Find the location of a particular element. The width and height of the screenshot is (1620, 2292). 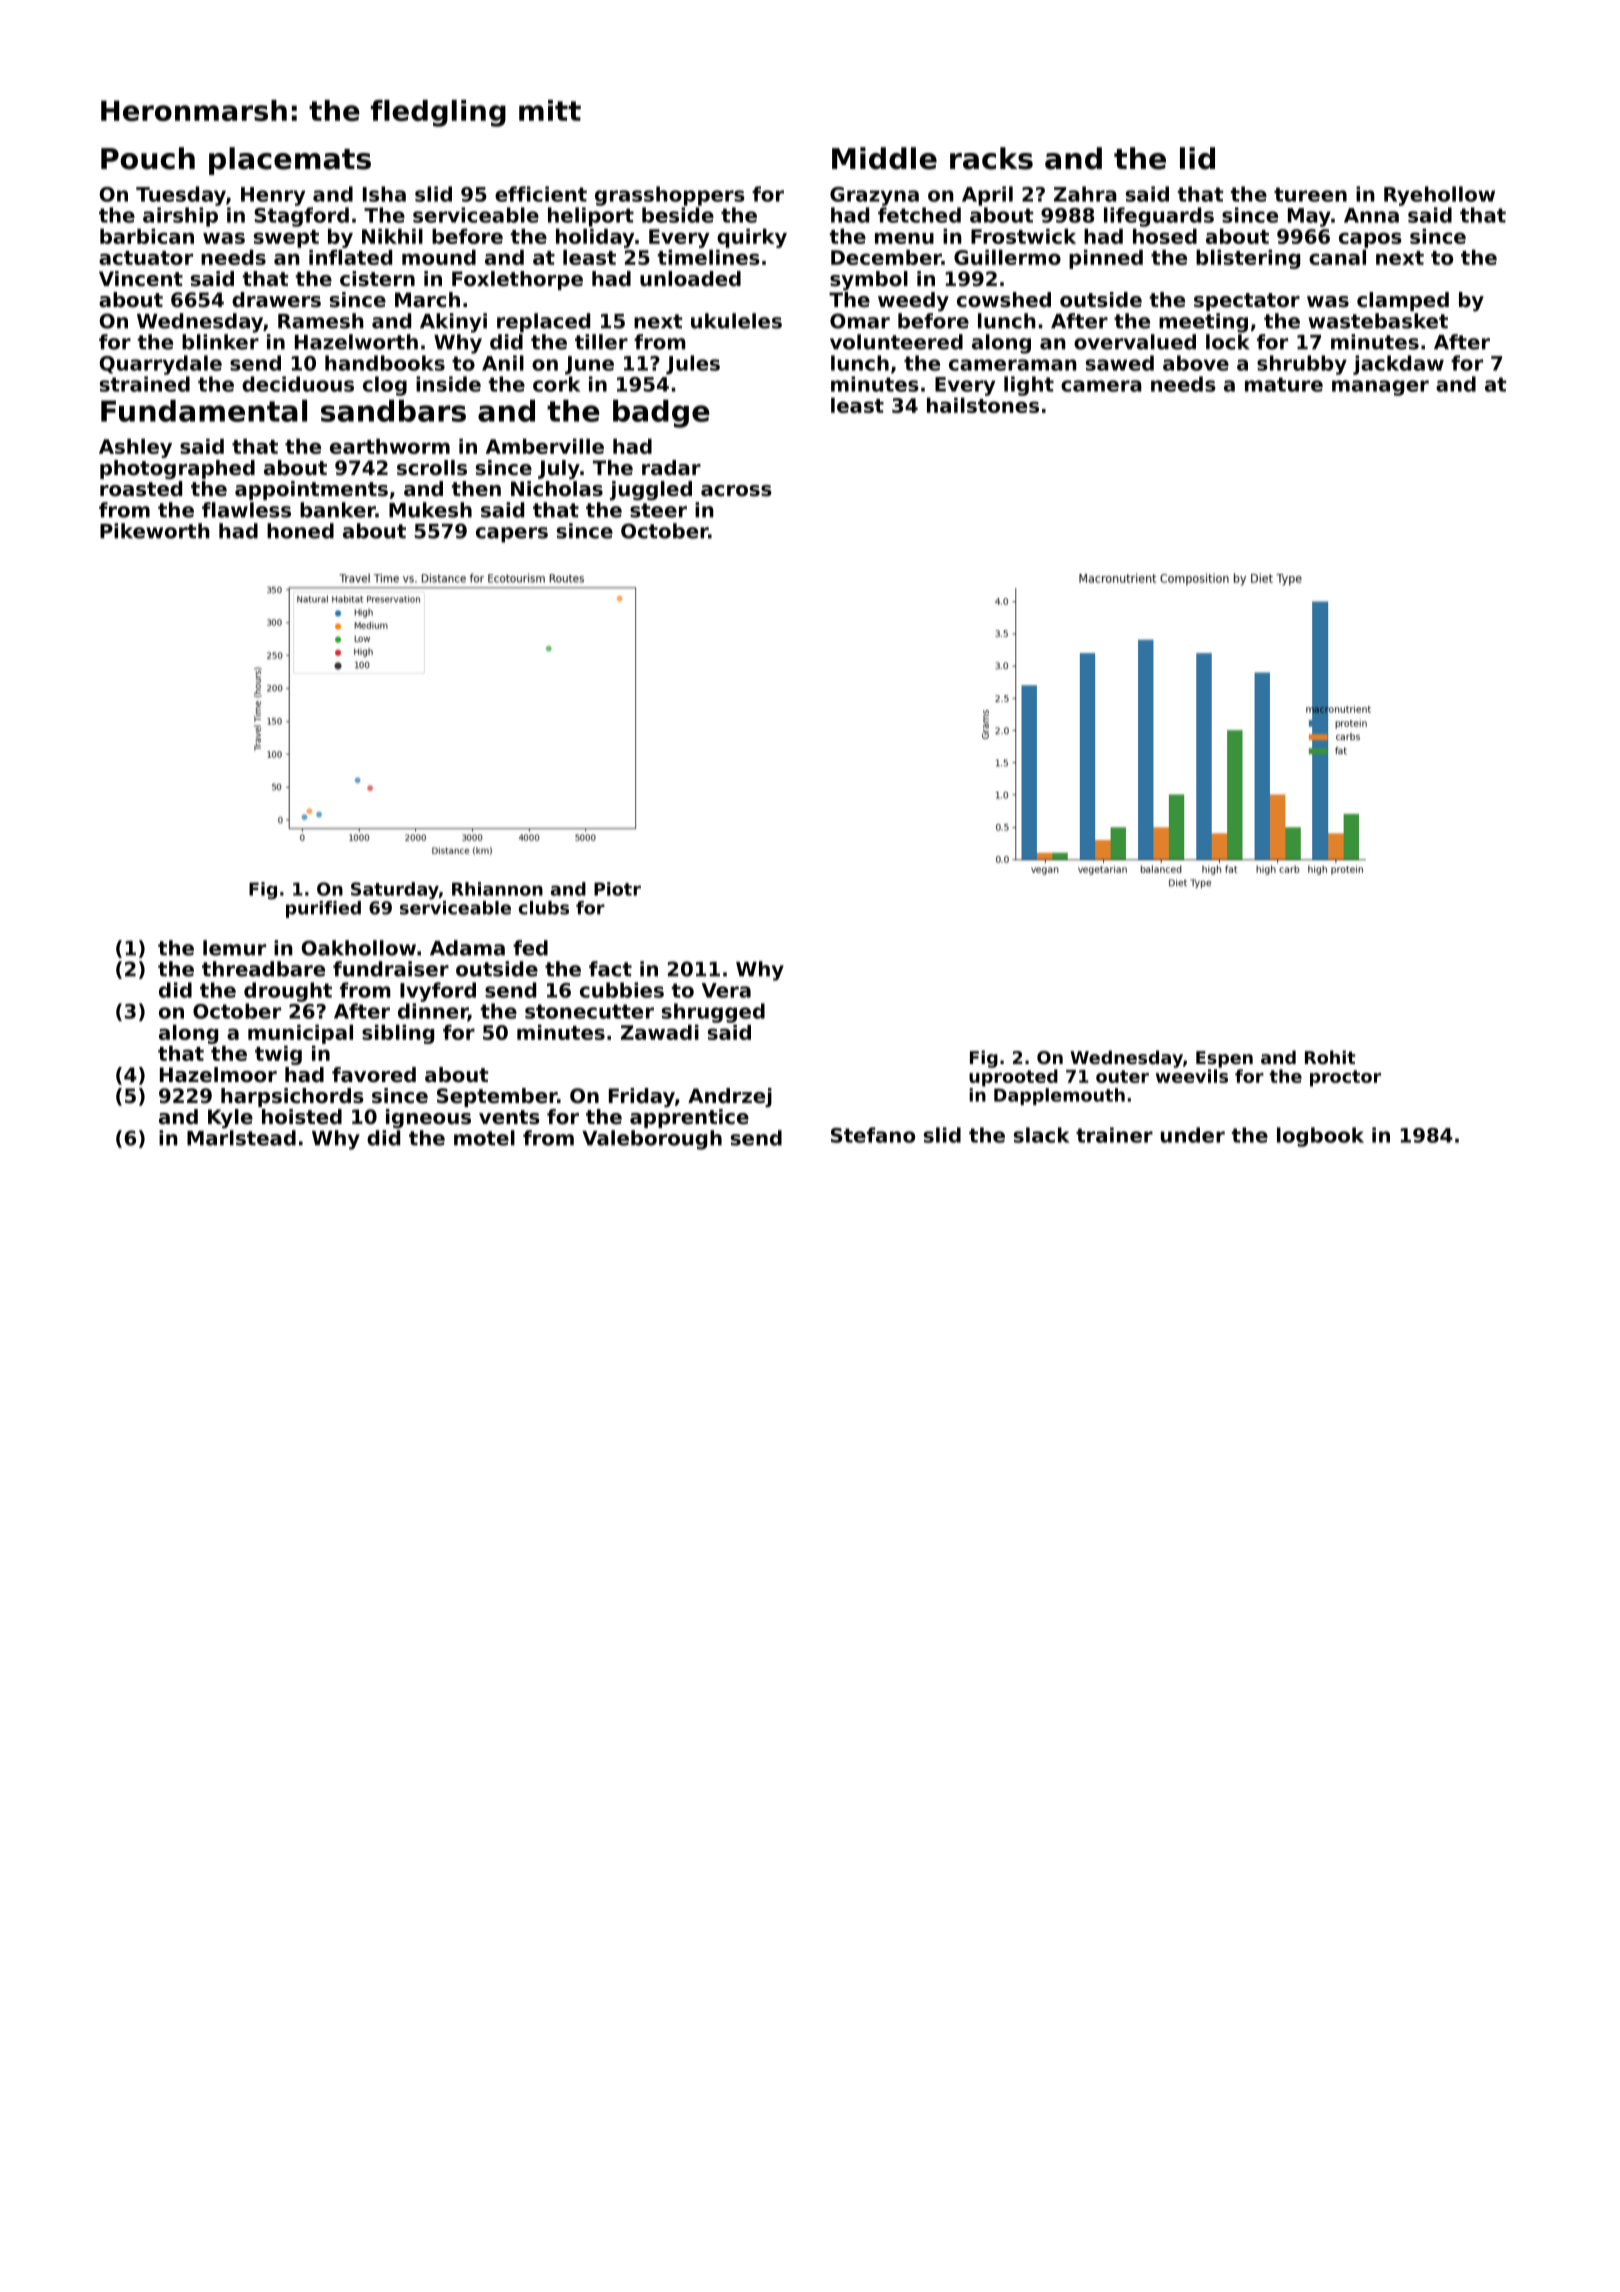

hailstones is located at coordinates (983, 405).
